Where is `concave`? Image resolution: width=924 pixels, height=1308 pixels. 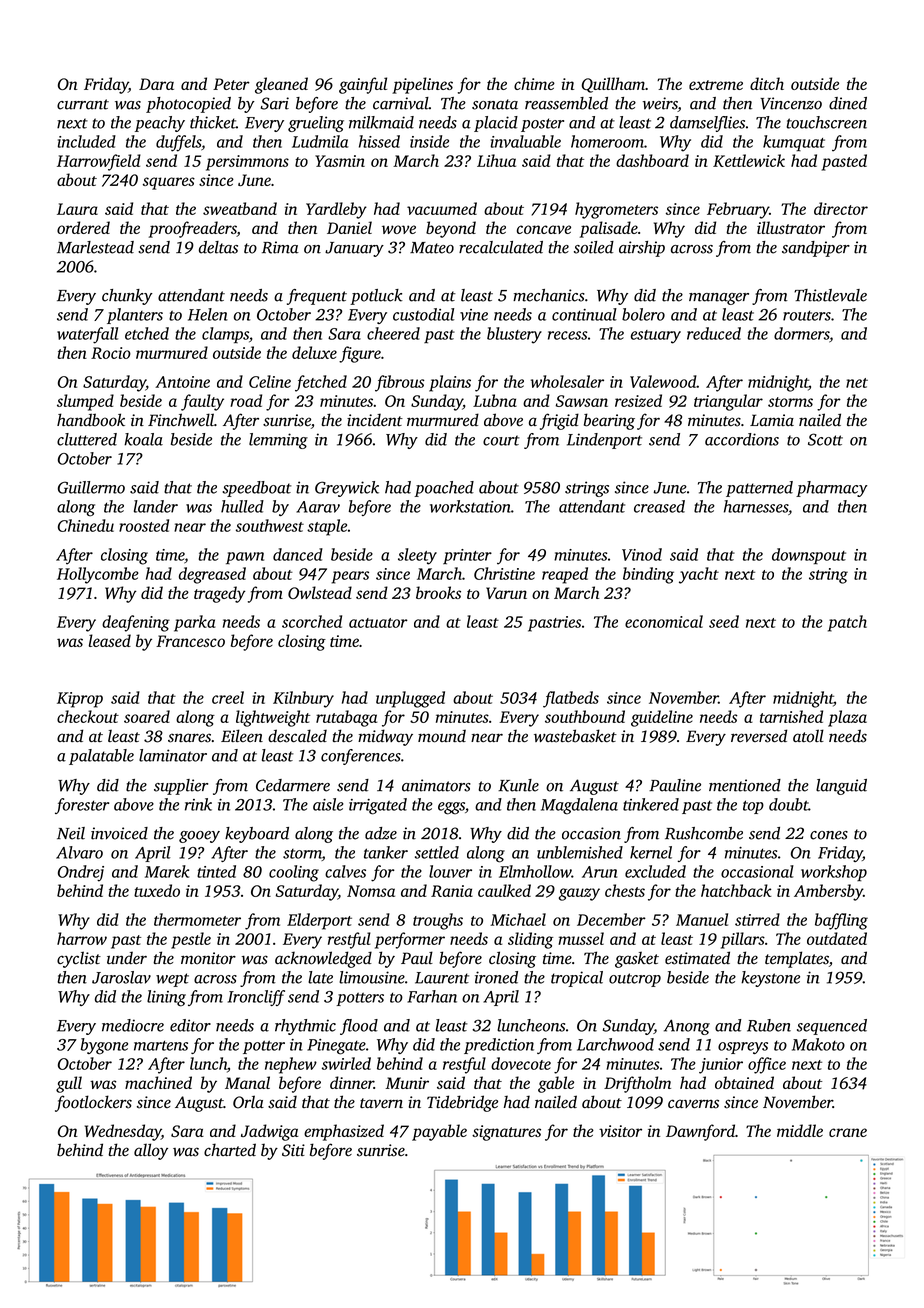 concave is located at coordinates (544, 229).
